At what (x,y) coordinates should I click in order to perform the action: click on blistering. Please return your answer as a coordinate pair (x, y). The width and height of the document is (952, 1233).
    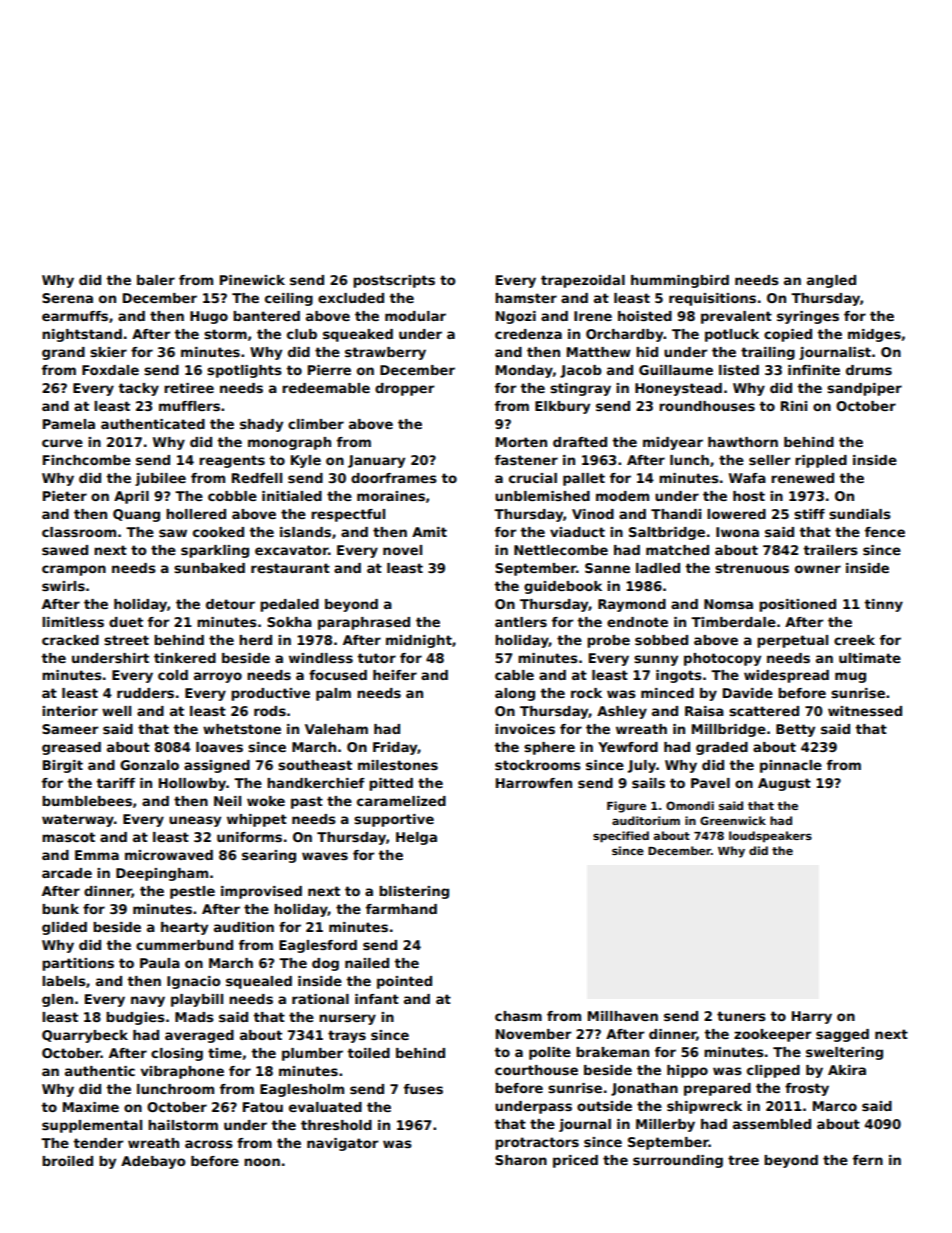
    Looking at the image, I should click on (414, 892).
